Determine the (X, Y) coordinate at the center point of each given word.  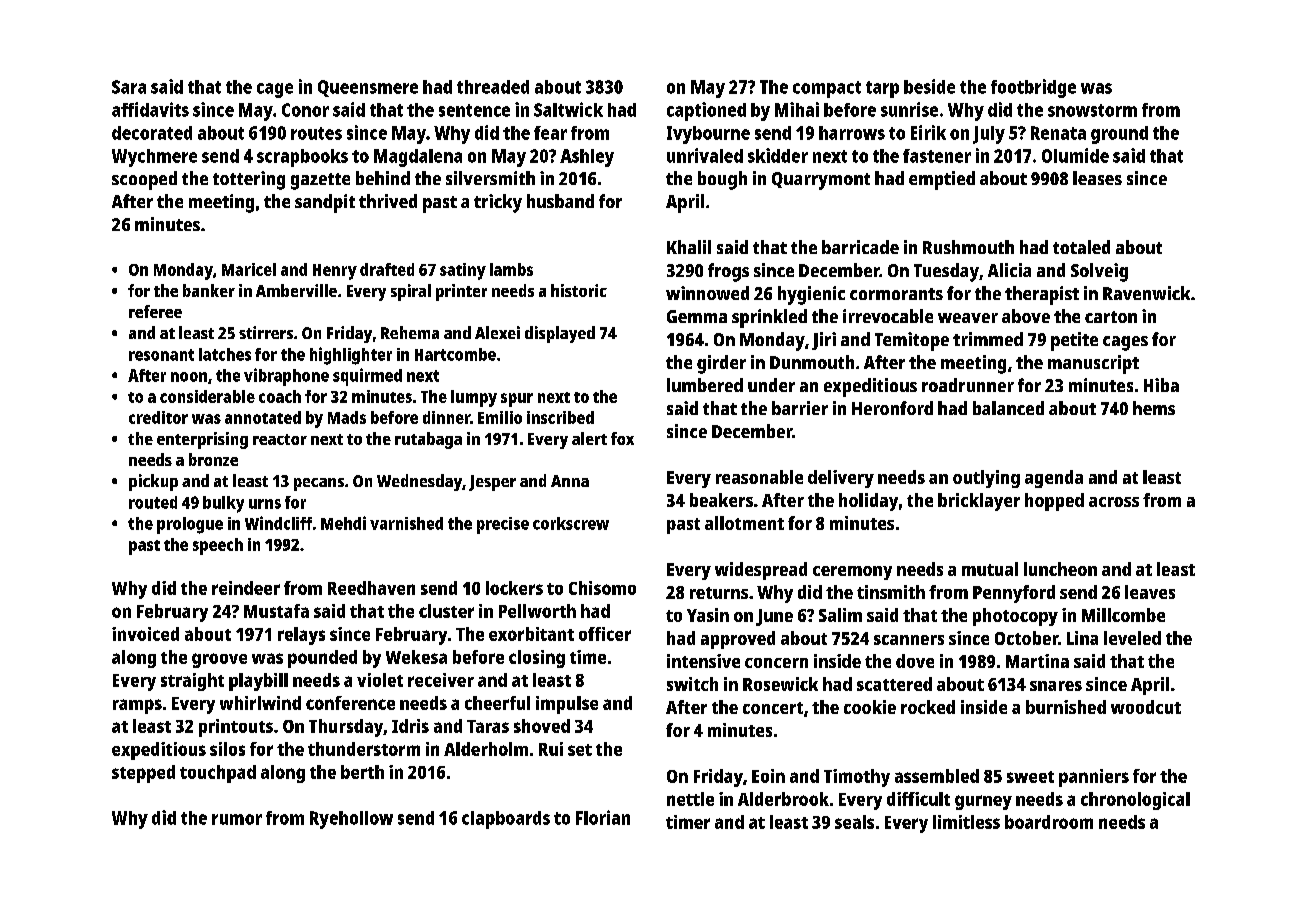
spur (517, 400)
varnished (406, 523)
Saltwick (568, 109)
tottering (249, 180)
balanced (1008, 408)
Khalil (689, 247)
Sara (129, 87)
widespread (761, 571)
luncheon (1060, 569)
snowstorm (1092, 110)
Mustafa (276, 611)
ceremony (852, 573)
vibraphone (286, 377)
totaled (1081, 247)
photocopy (1015, 617)
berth (362, 772)
